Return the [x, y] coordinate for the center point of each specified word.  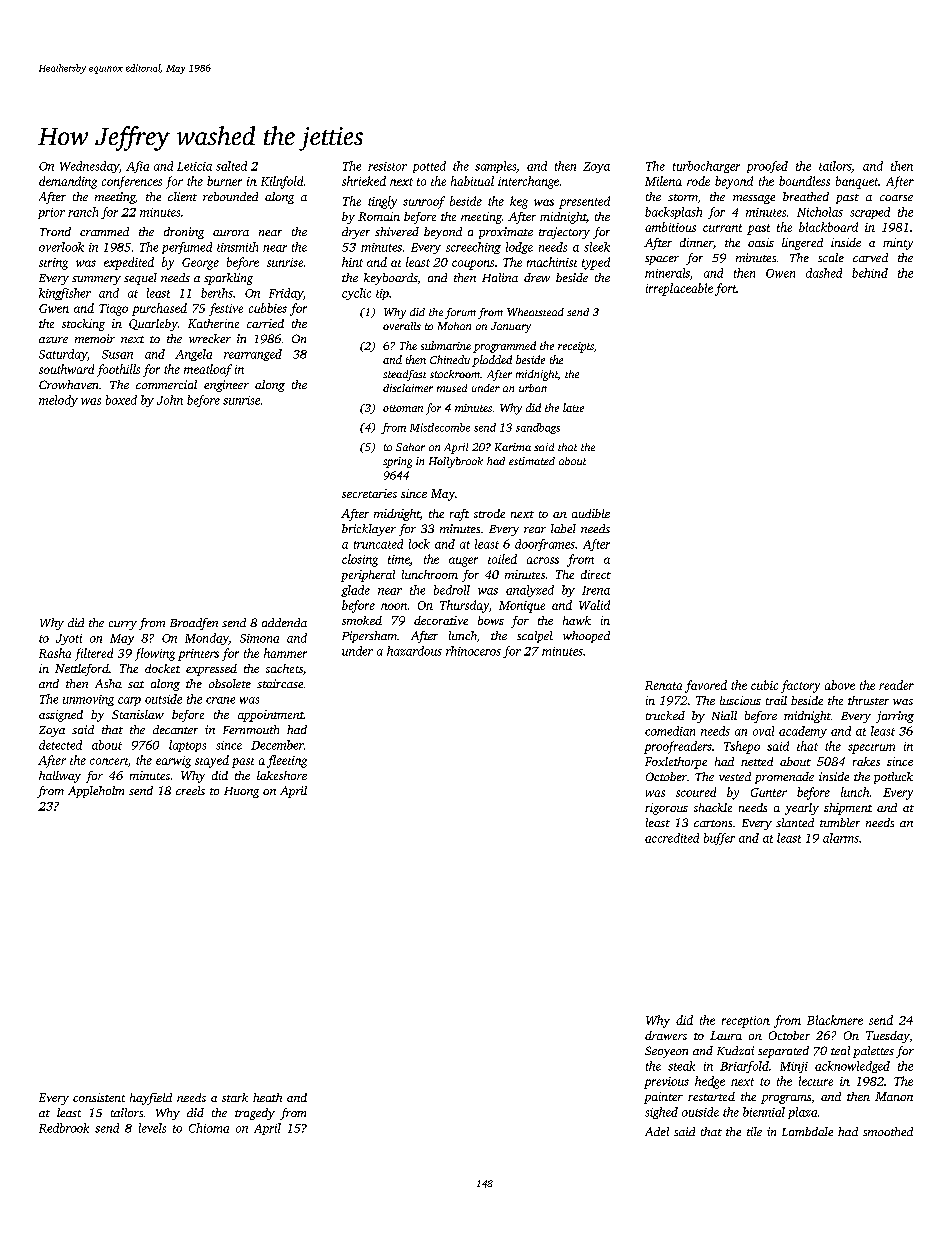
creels [190, 790]
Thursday [464, 606]
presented [584, 202]
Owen [780, 273]
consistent [99, 1097]
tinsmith [237, 247]
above [840, 685]
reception [746, 1022]
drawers [666, 1035]
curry [123, 625]
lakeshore [282, 775]
